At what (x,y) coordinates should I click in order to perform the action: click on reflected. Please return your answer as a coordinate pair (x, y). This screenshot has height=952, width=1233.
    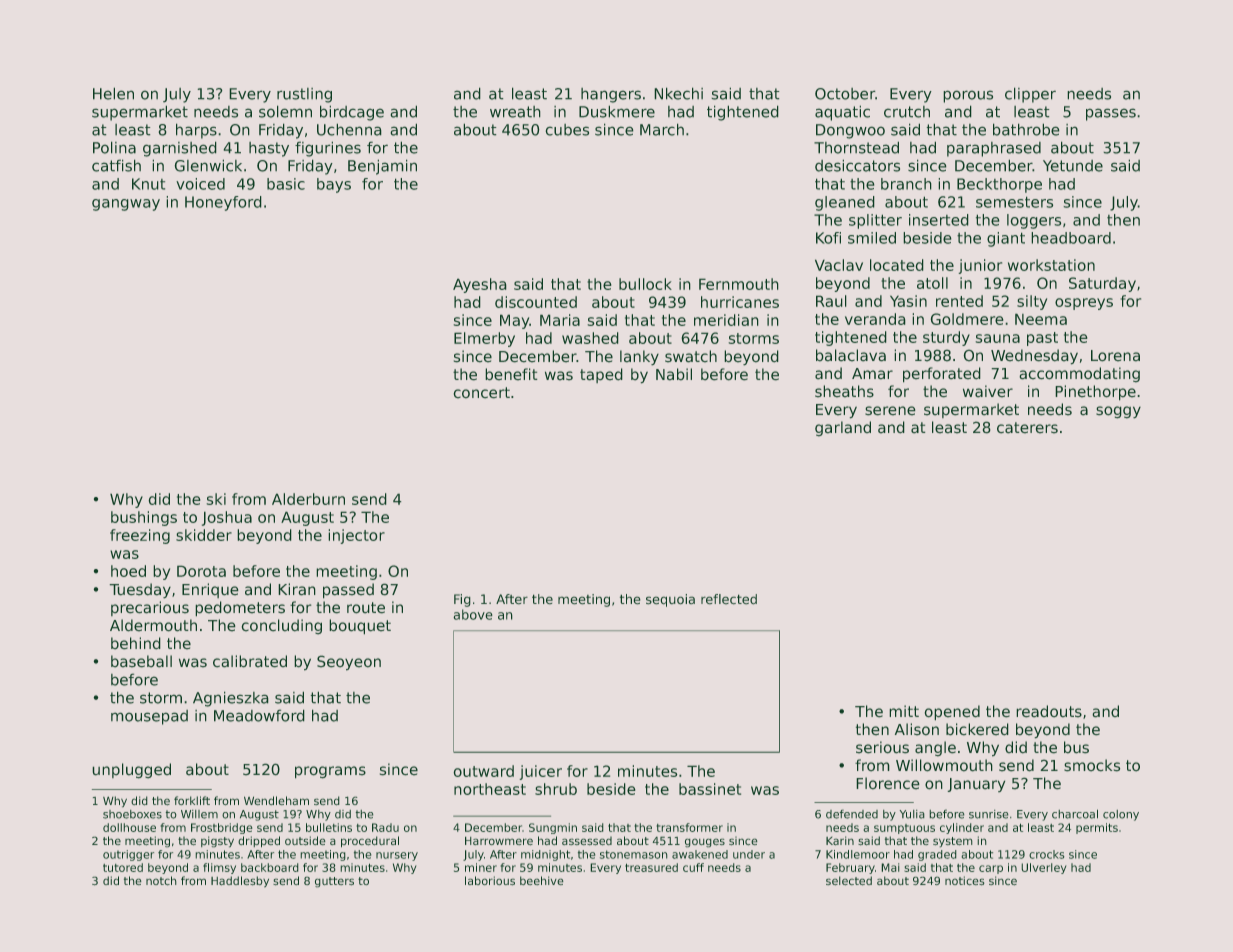
    Looking at the image, I should click on (729, 599).
